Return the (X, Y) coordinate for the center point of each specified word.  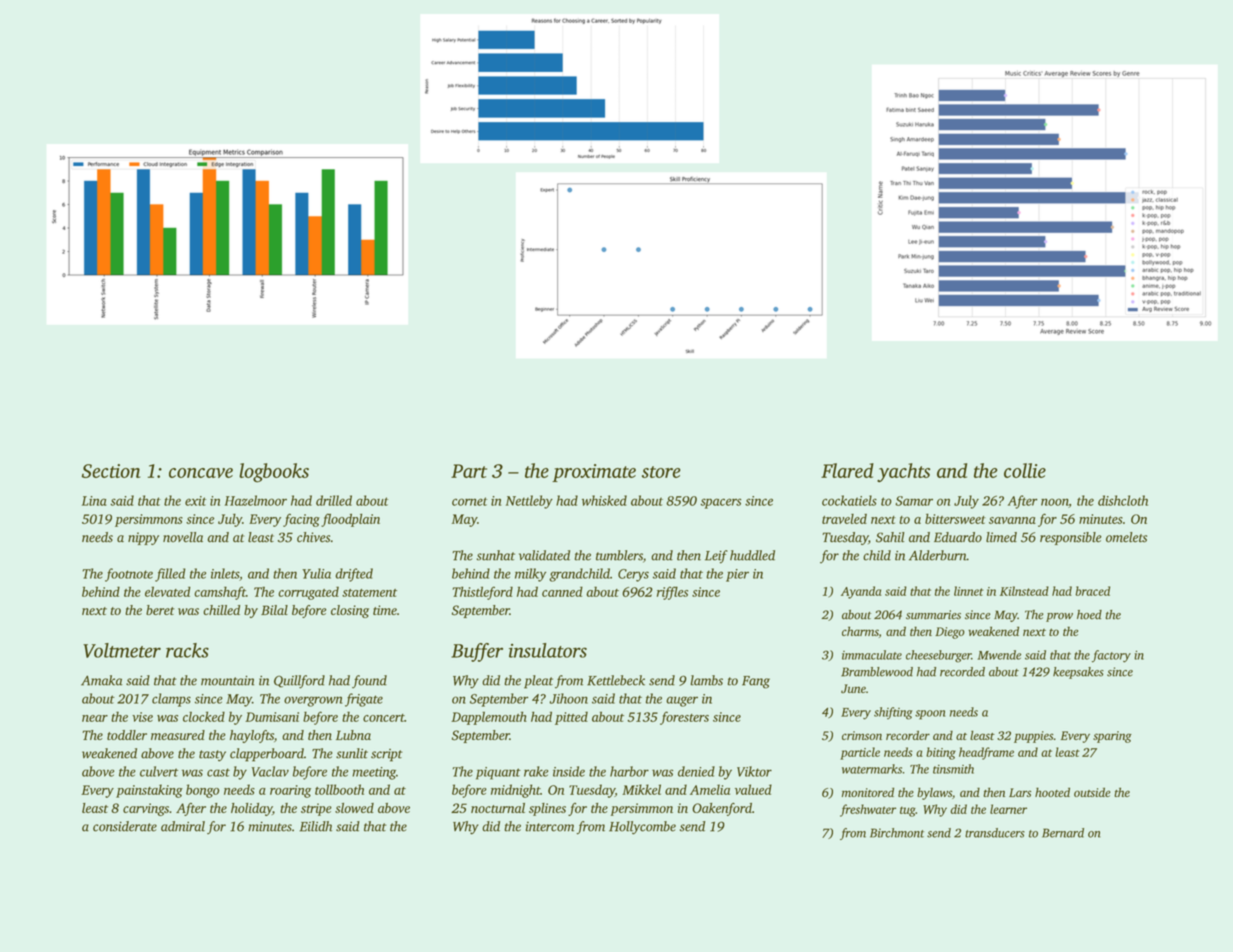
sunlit (352, 753)
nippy (143, 538)
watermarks (872, 769)
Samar (914, 501)
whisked (604, 500)
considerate (125, 826)
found (369, 682)
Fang (756, 682)
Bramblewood (877, 672)
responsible (1071, 538)
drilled (334, 500)
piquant (498, 773)
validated (544, 555)
